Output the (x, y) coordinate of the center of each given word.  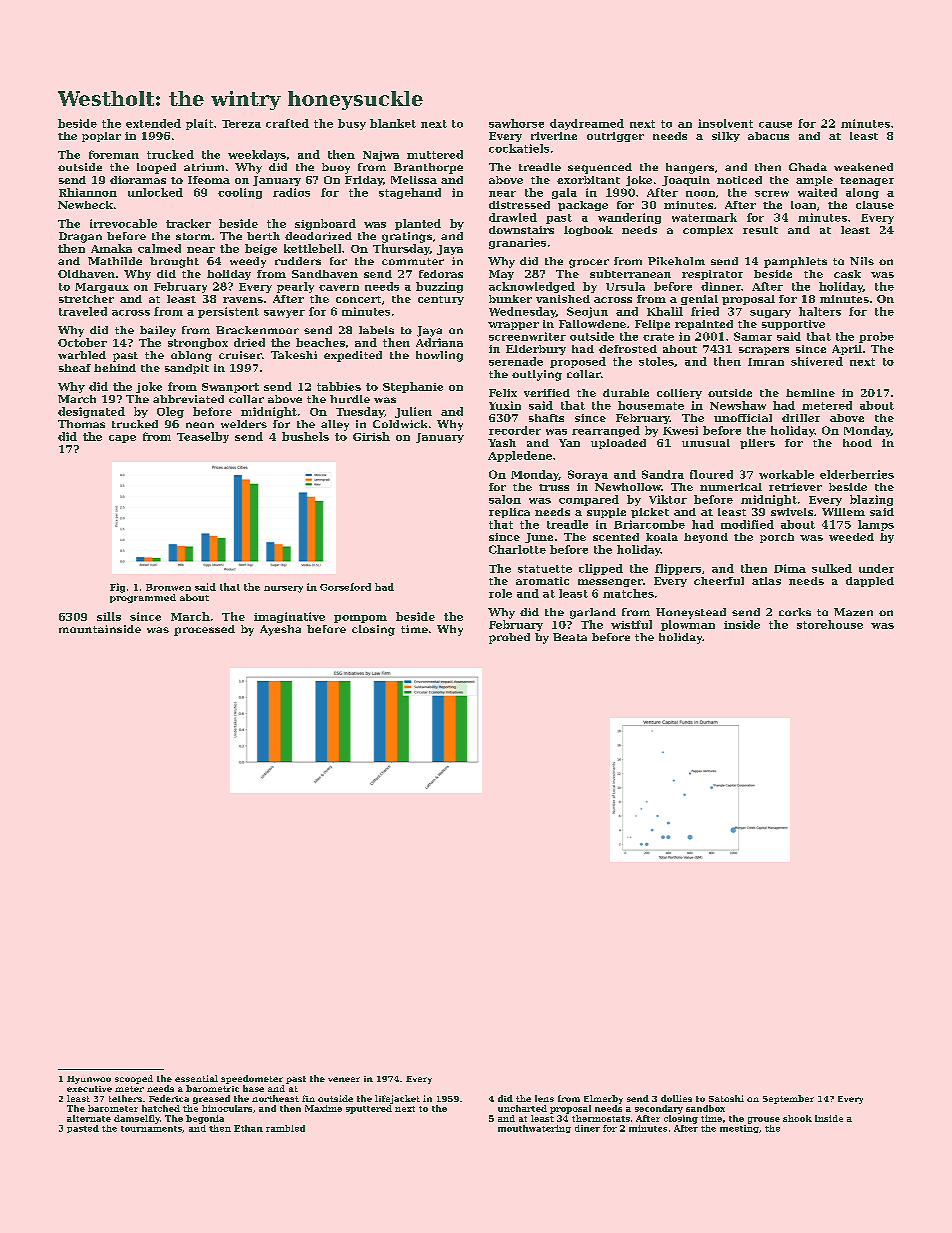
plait (199, 124)
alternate (89, 1118)
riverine (554, 136)
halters (820, 311)
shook (797, 1118)
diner (587, 1128)
